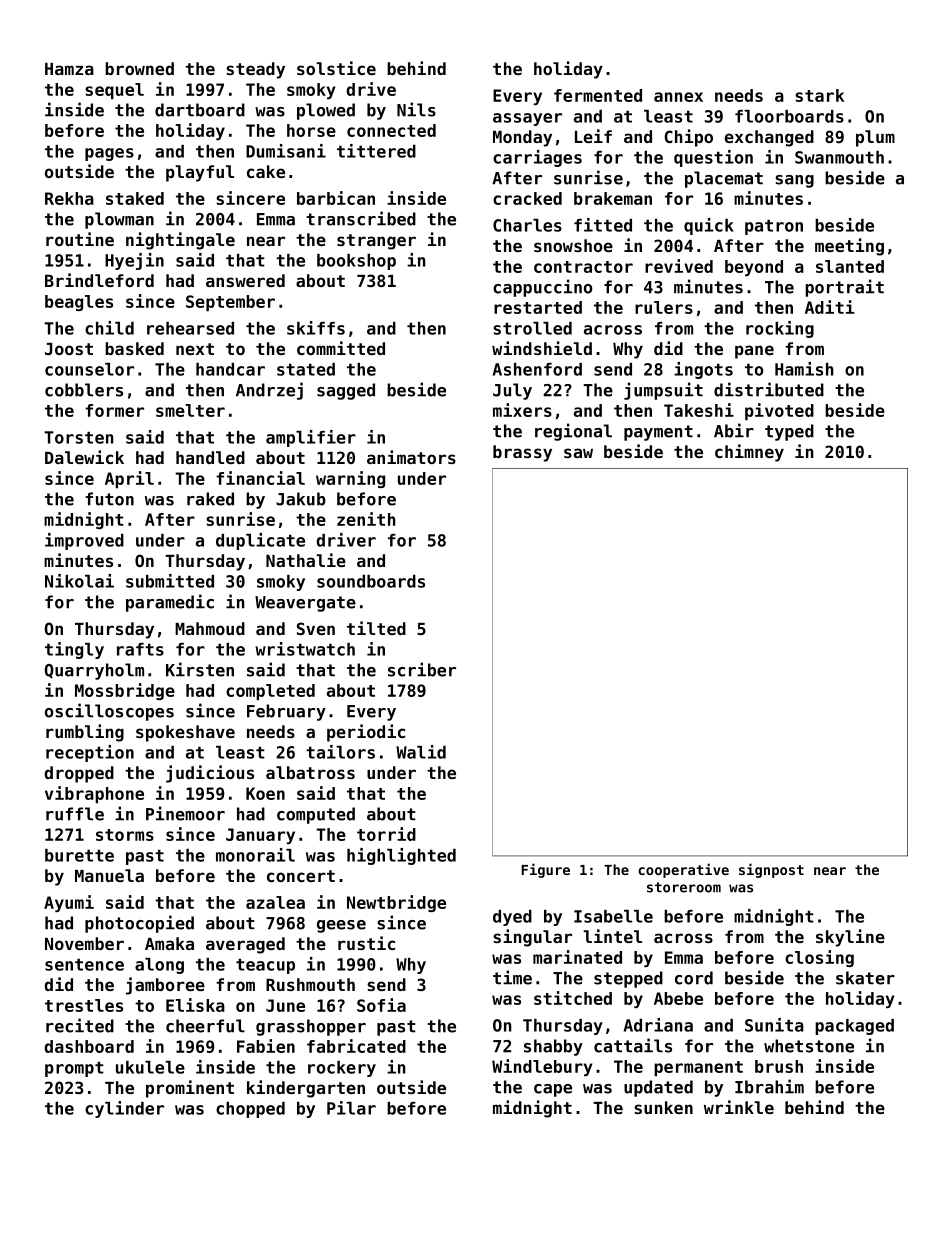 Image resolution: width=952 pixels, height=1233 pixels. What do you see at coordinates (749, 453) in the screenshot?
I see `chimney` at bounding box center [749, 453].
